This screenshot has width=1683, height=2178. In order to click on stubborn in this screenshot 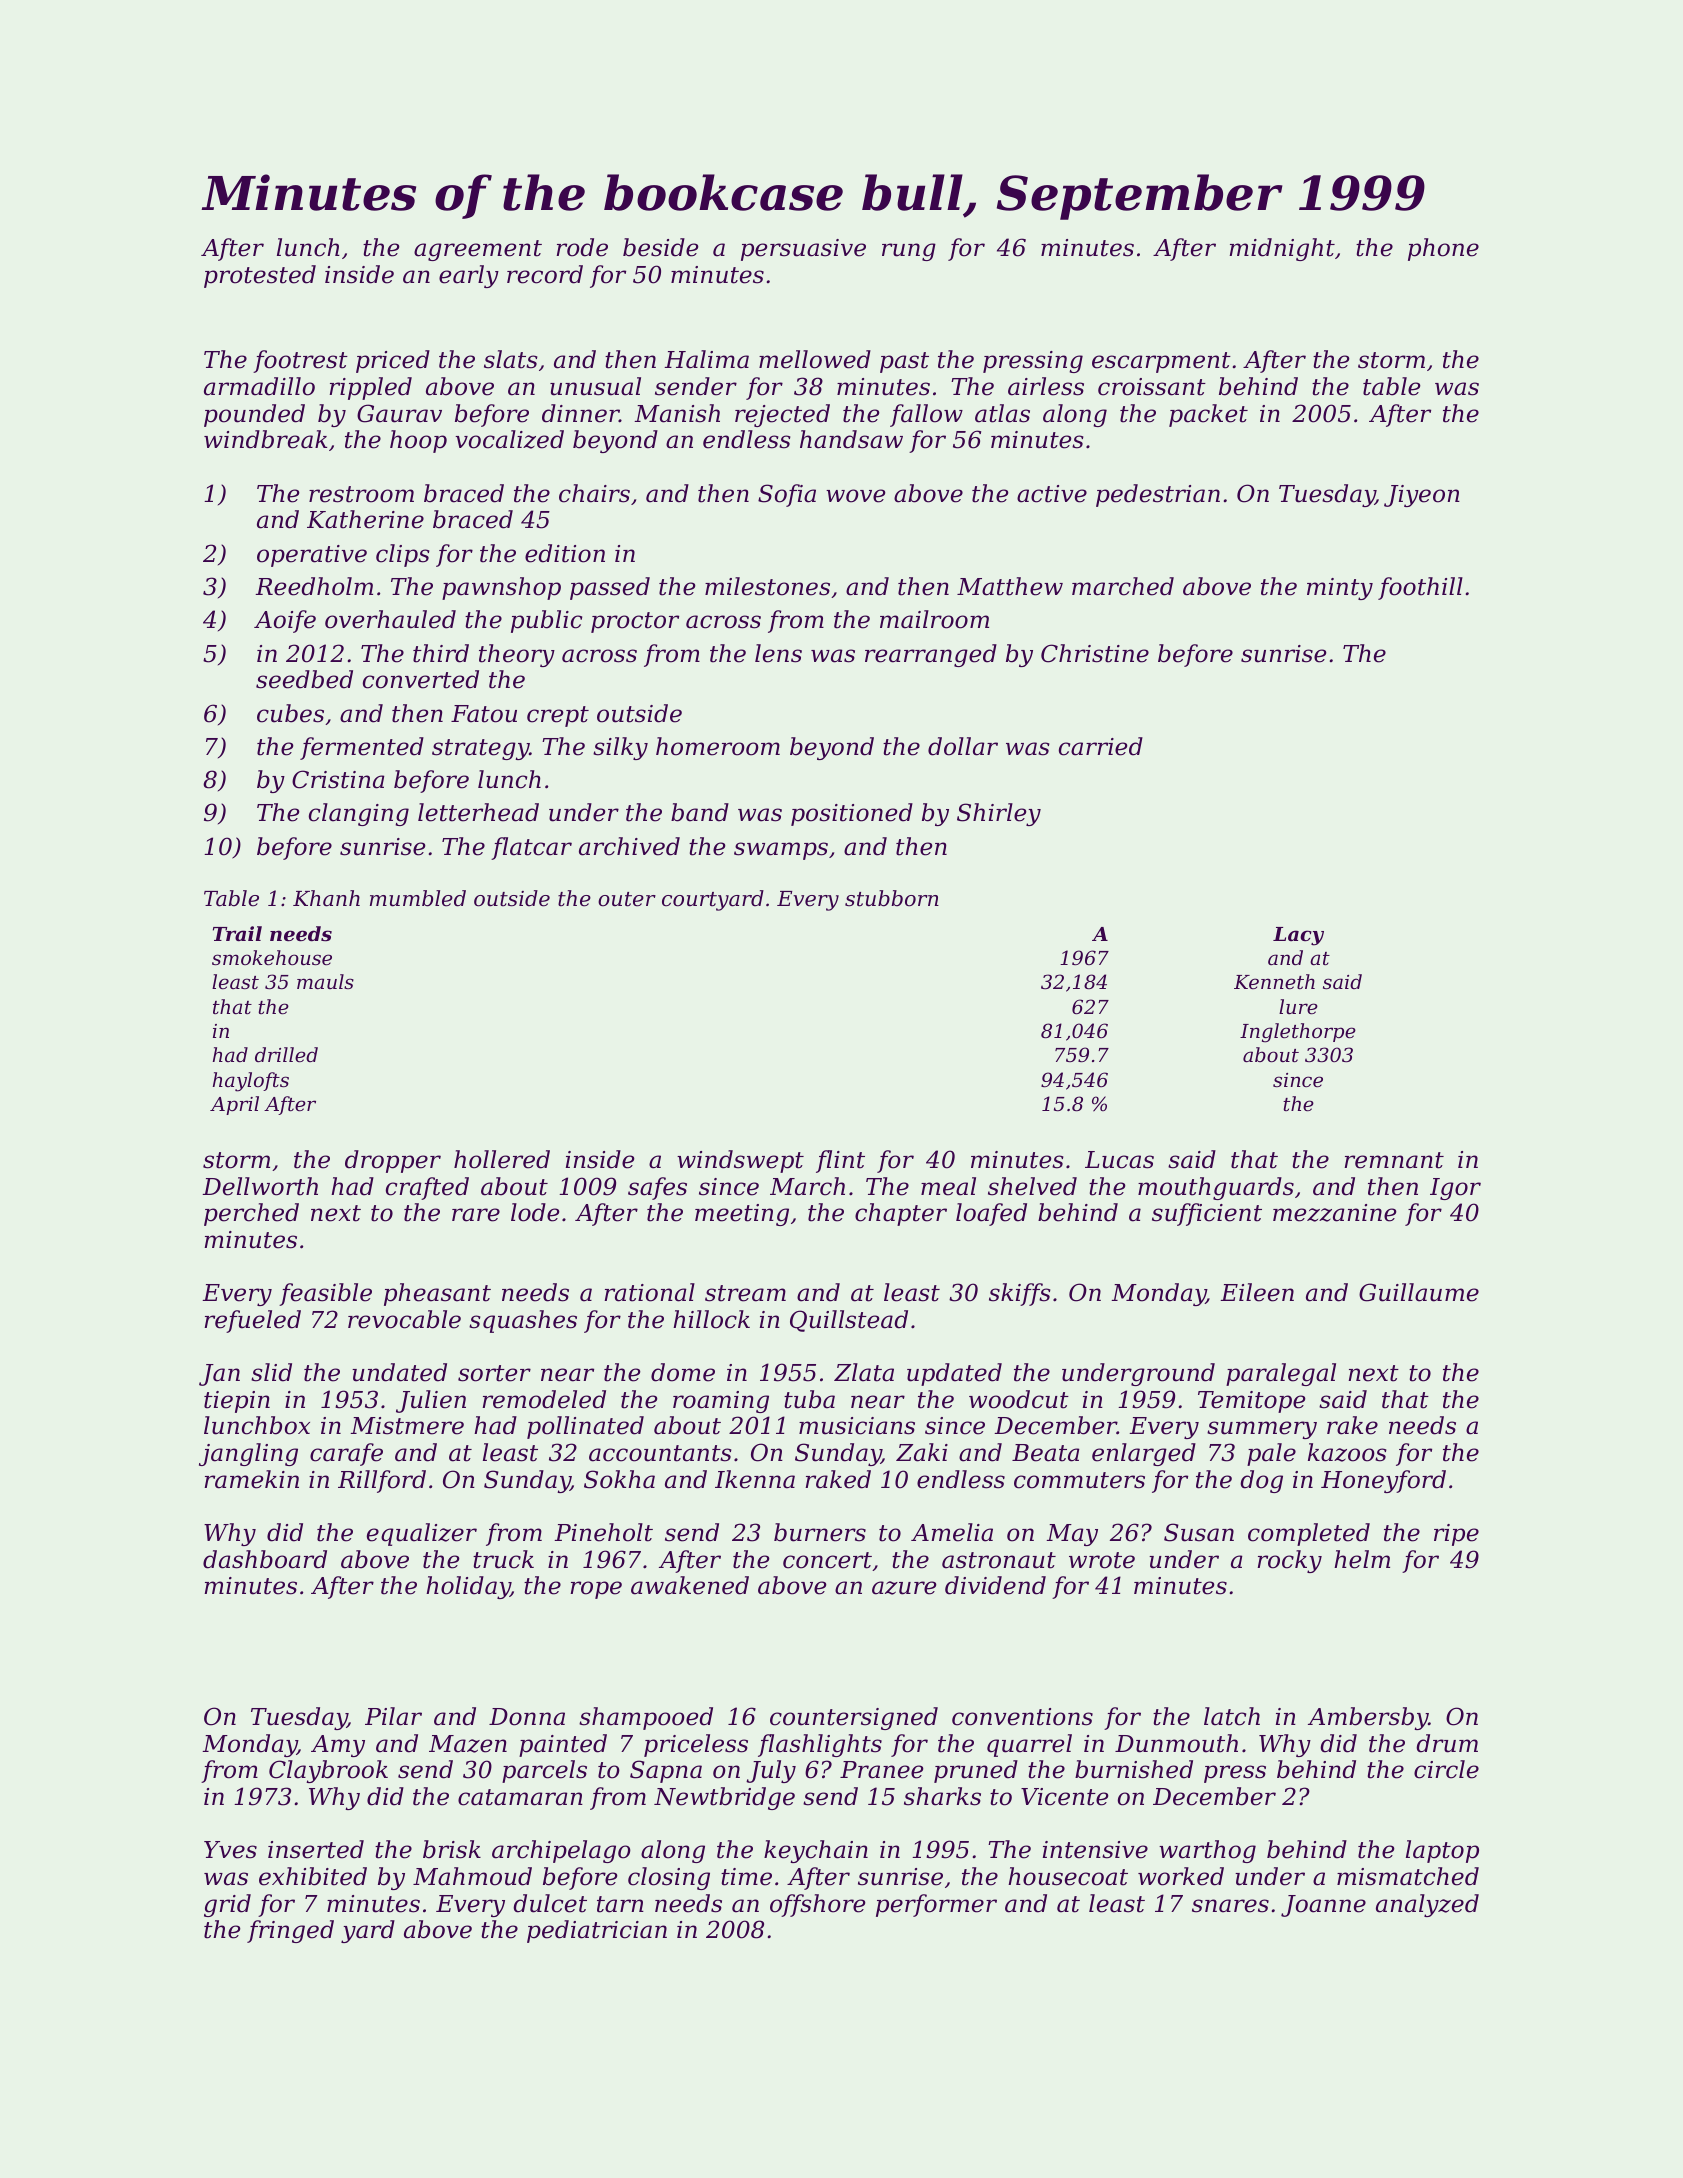, I will do `click(892, 898)`.
